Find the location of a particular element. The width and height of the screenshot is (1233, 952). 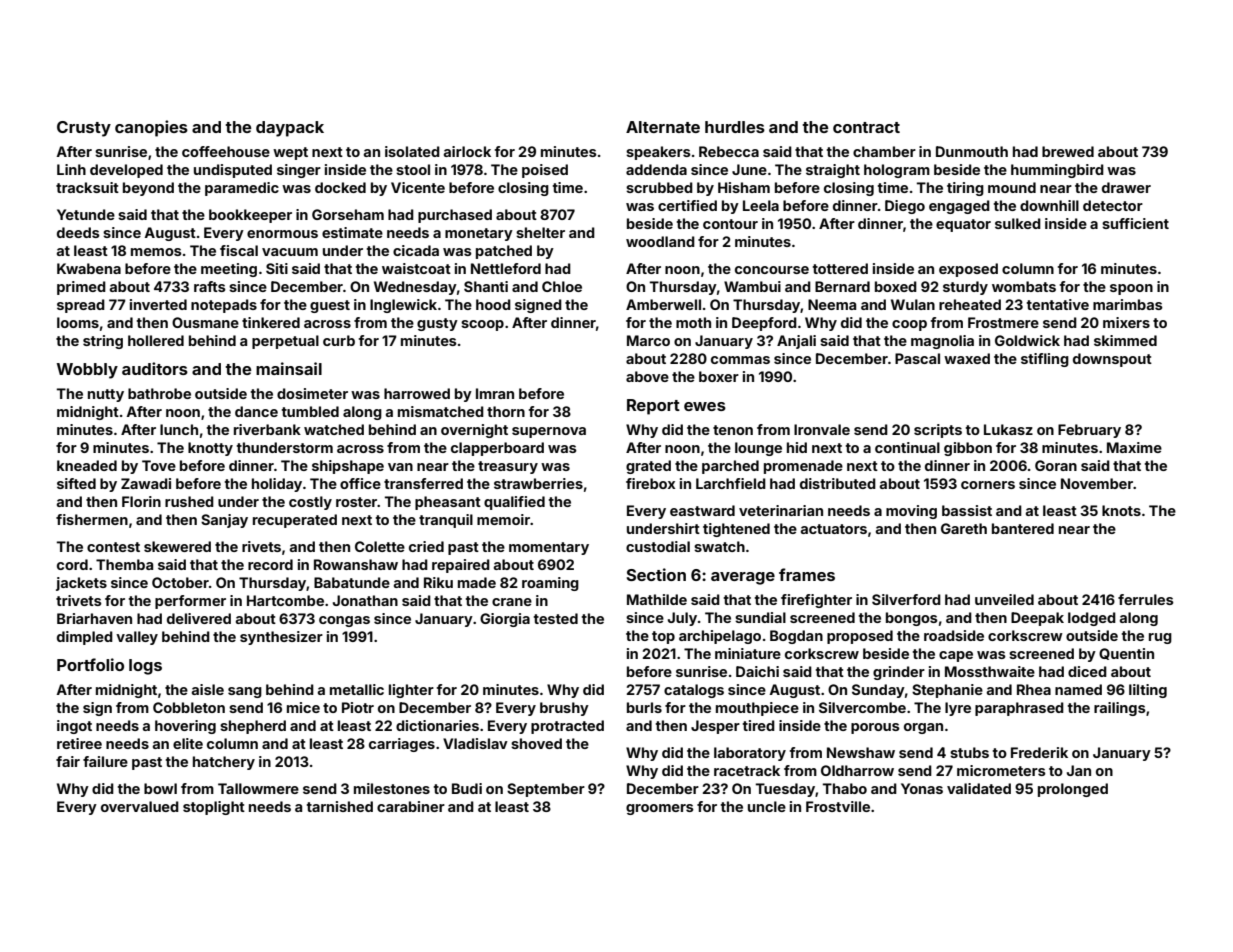

groomers is located at coordinates (660, 809).
